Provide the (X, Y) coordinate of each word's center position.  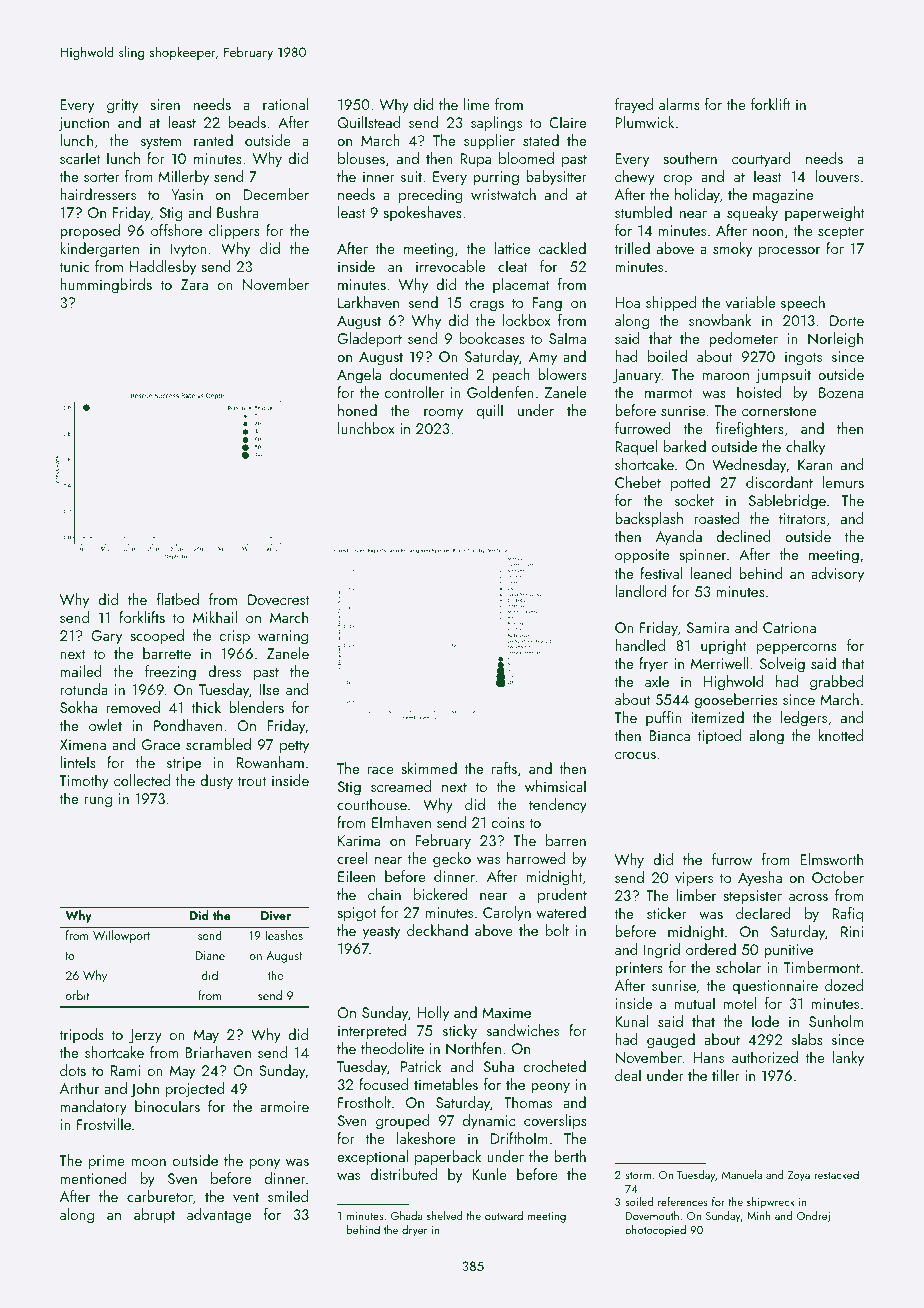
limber (696, 895)
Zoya (799, 1176)
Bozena (841, 392)
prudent (562, 896)
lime (477, 104)
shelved (445, 1215)
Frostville (104, 1124)
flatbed (178, 599)
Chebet (638, 482)
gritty (122, 106)
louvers (837, 176)
